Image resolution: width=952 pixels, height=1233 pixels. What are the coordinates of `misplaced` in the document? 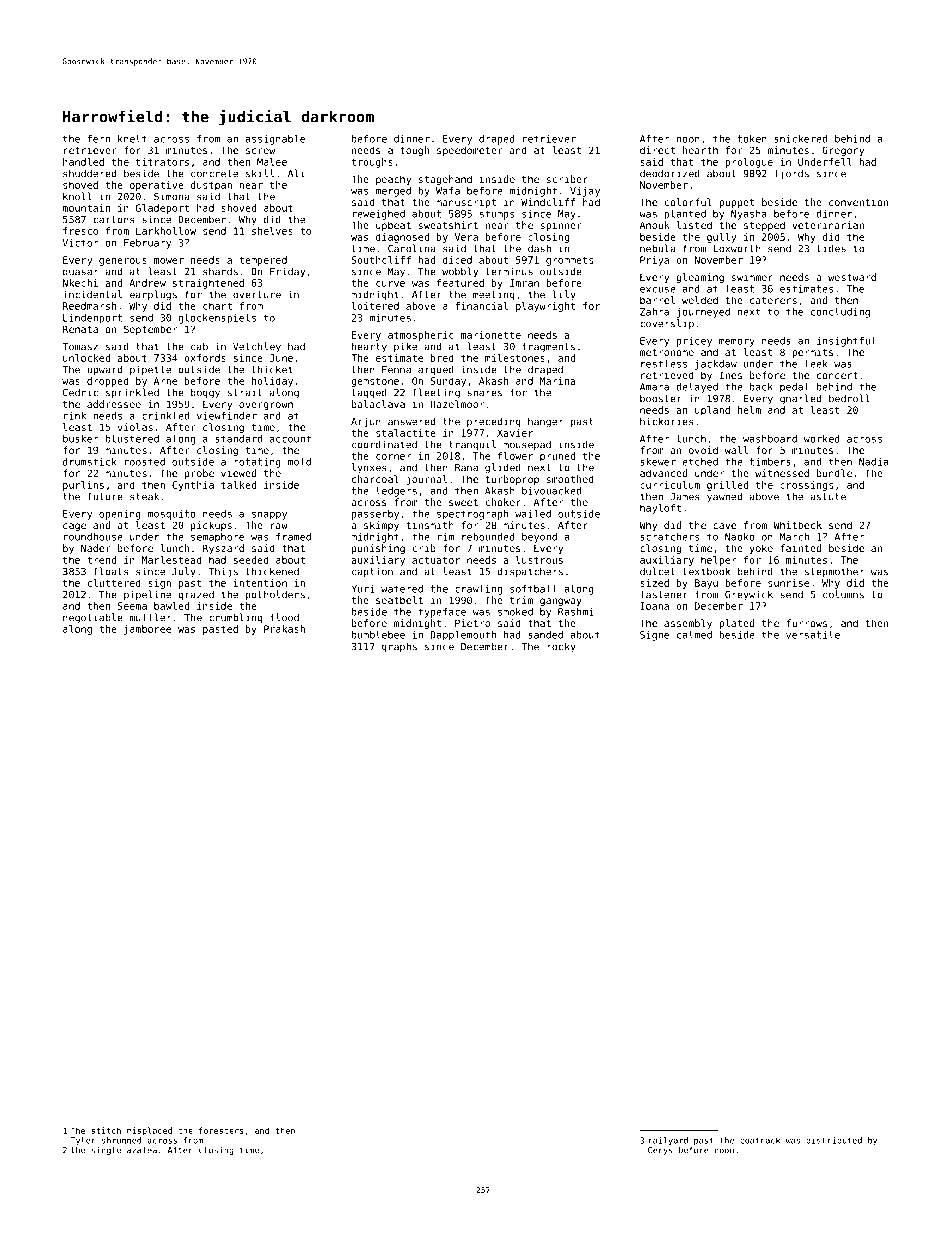 It's located at (149, 1131).
